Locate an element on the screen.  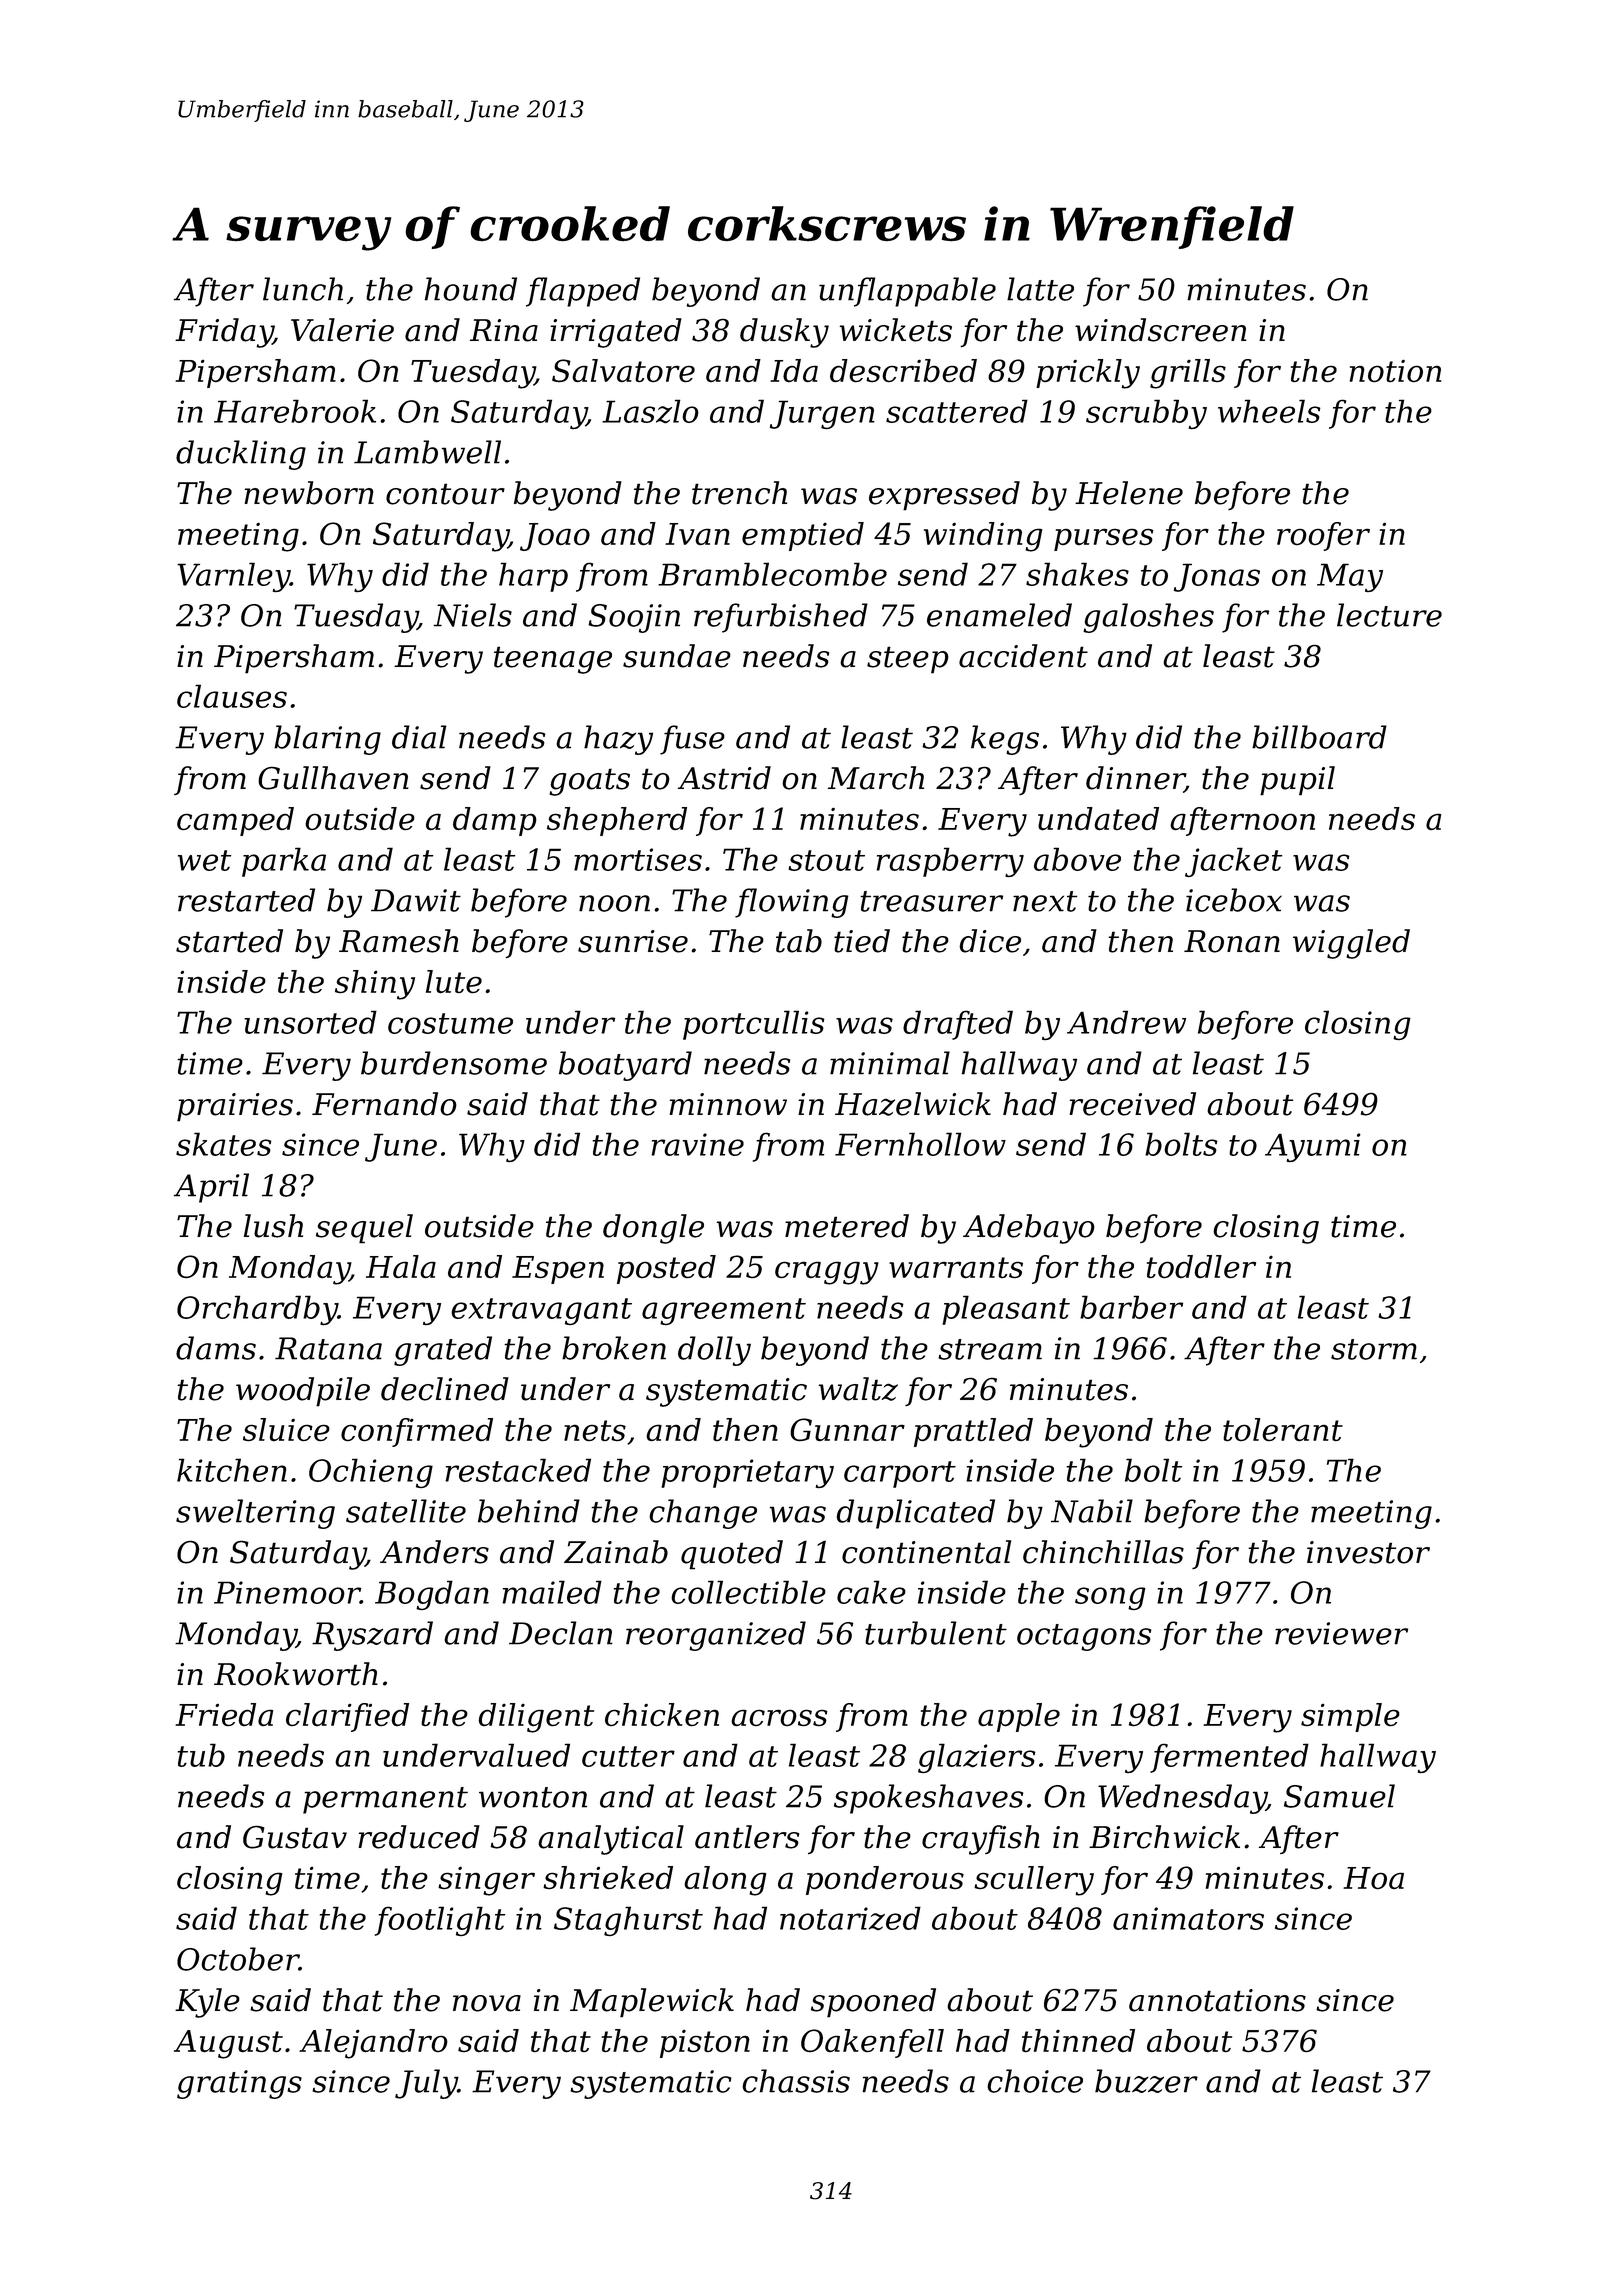
Friday is located at coordinates (224, 333).
